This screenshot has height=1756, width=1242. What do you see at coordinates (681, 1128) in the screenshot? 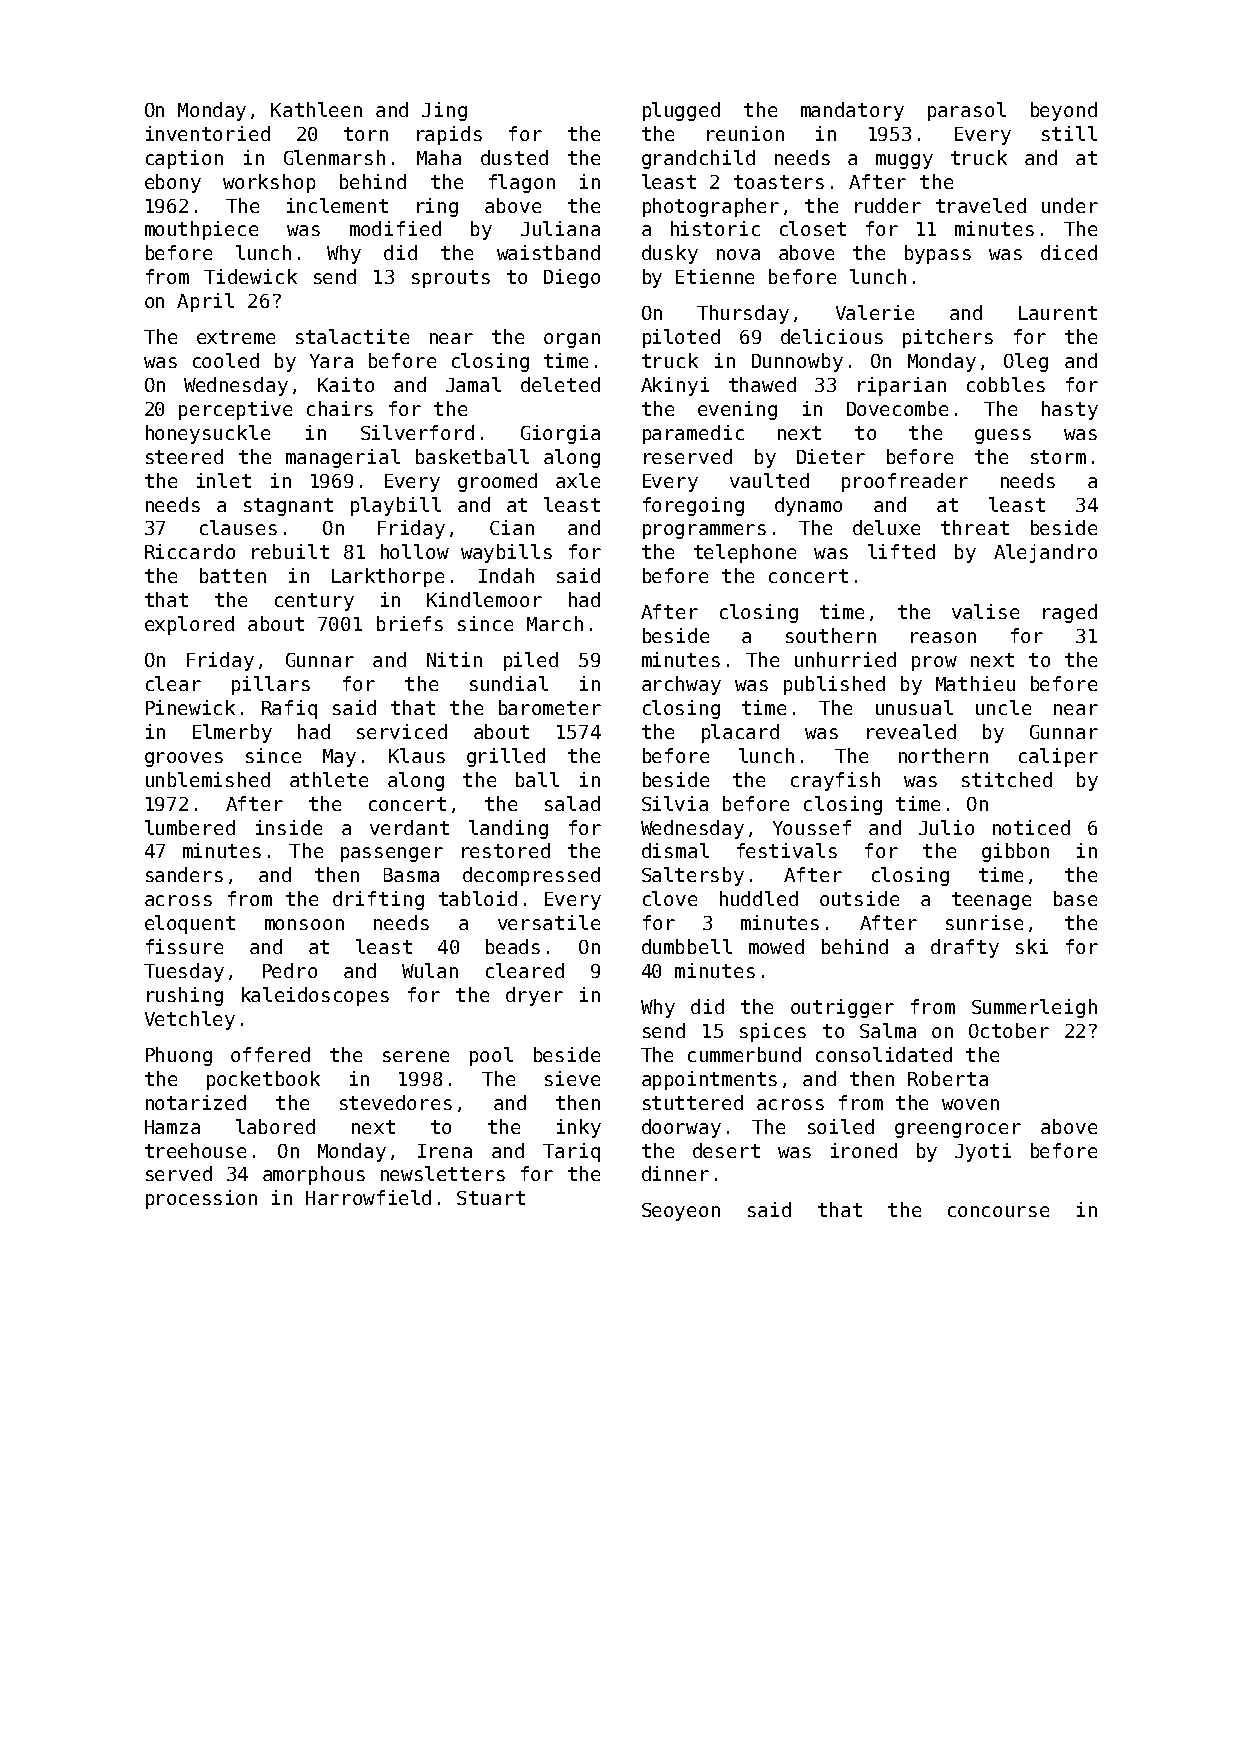
I see `doorway` at bounding box center [681, 1128].
